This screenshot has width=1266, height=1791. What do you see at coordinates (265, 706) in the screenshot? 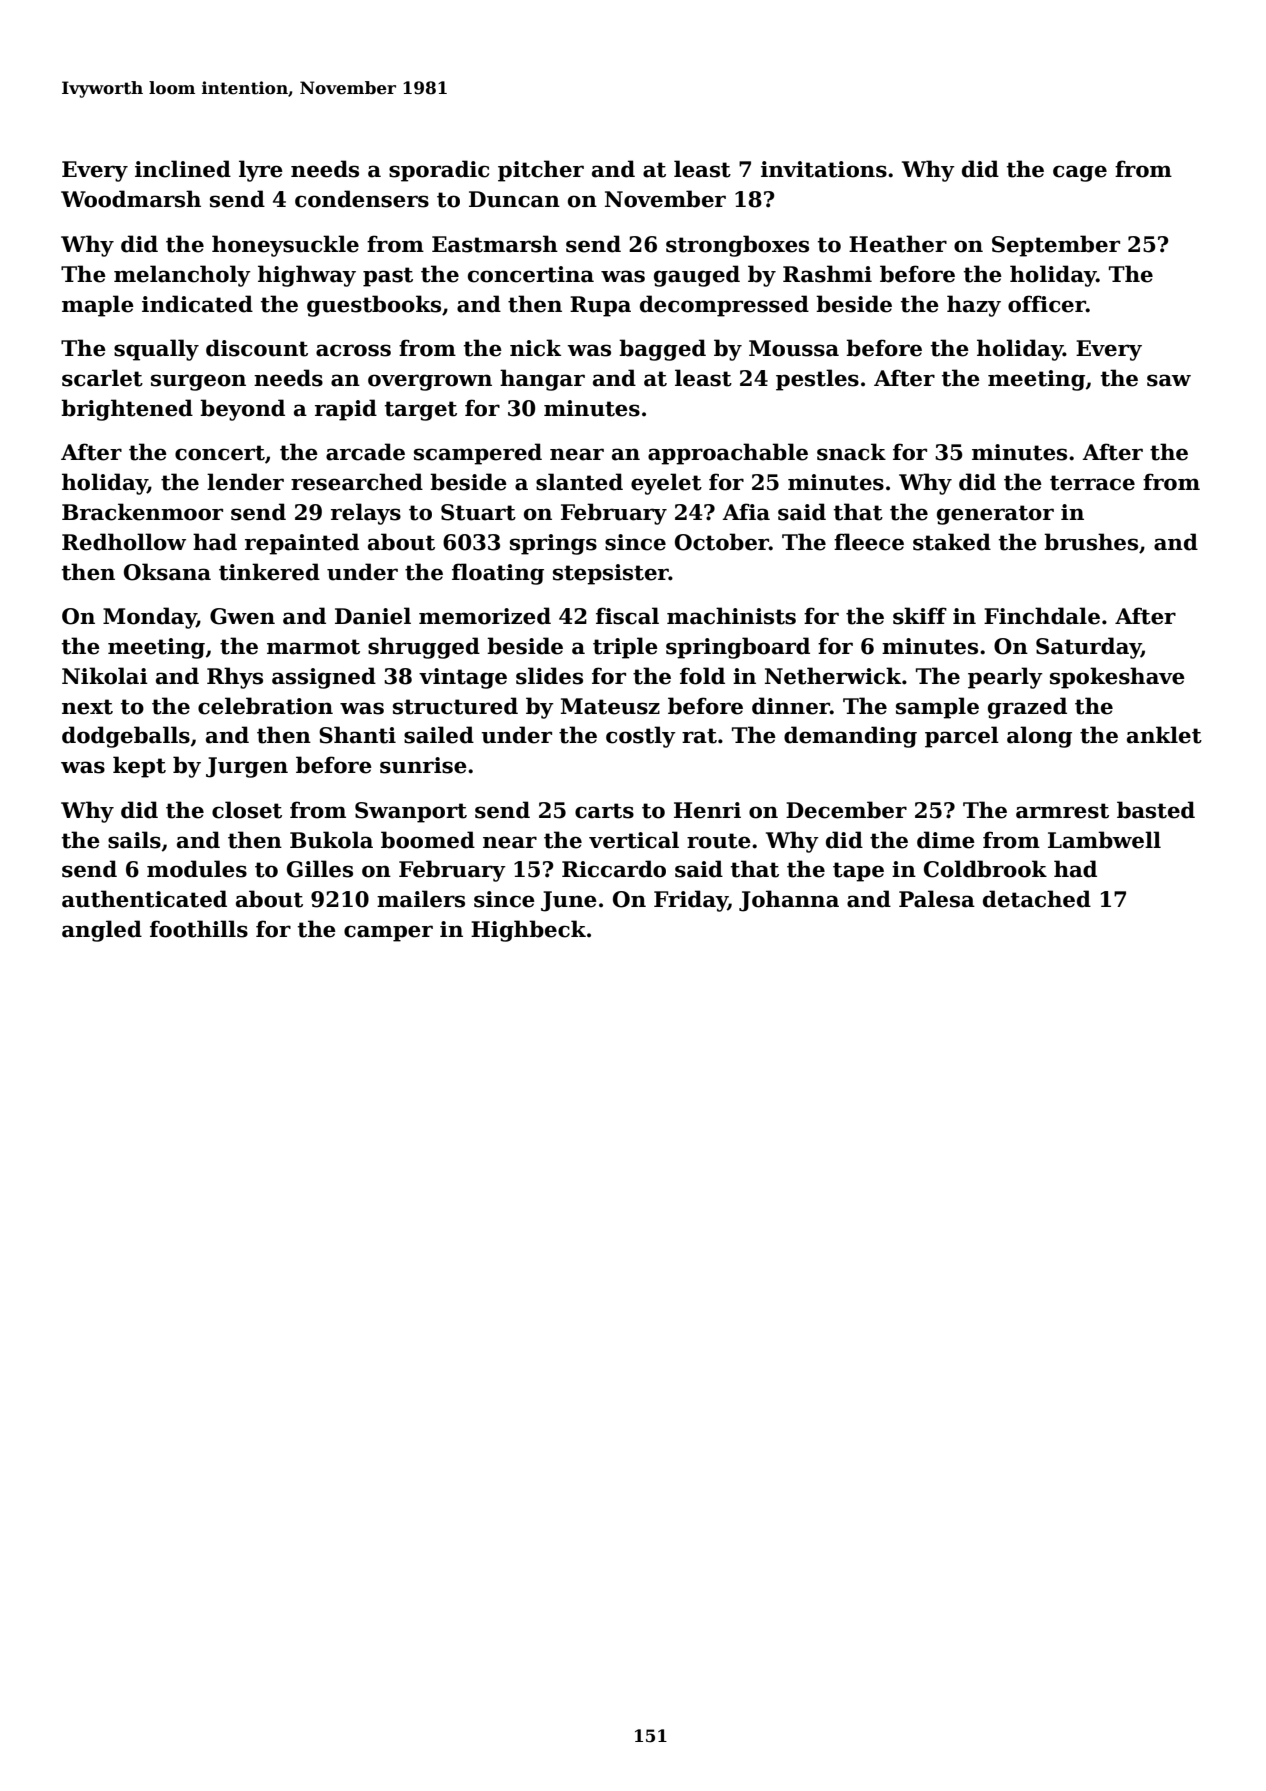
I see `celebration` at bounding box center [265, 706].
